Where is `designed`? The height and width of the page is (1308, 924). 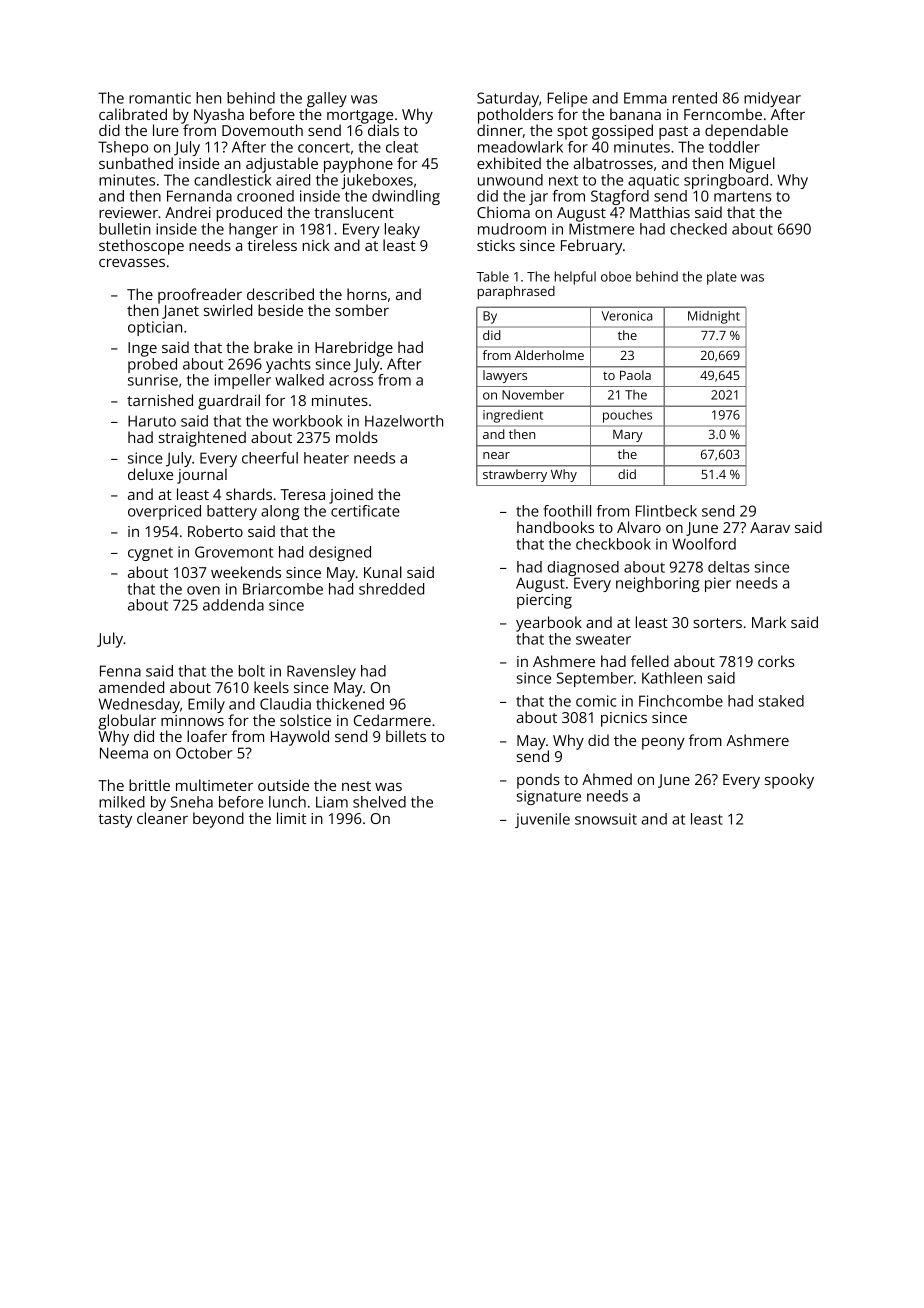
designed is located at coordinates (340, 553).
